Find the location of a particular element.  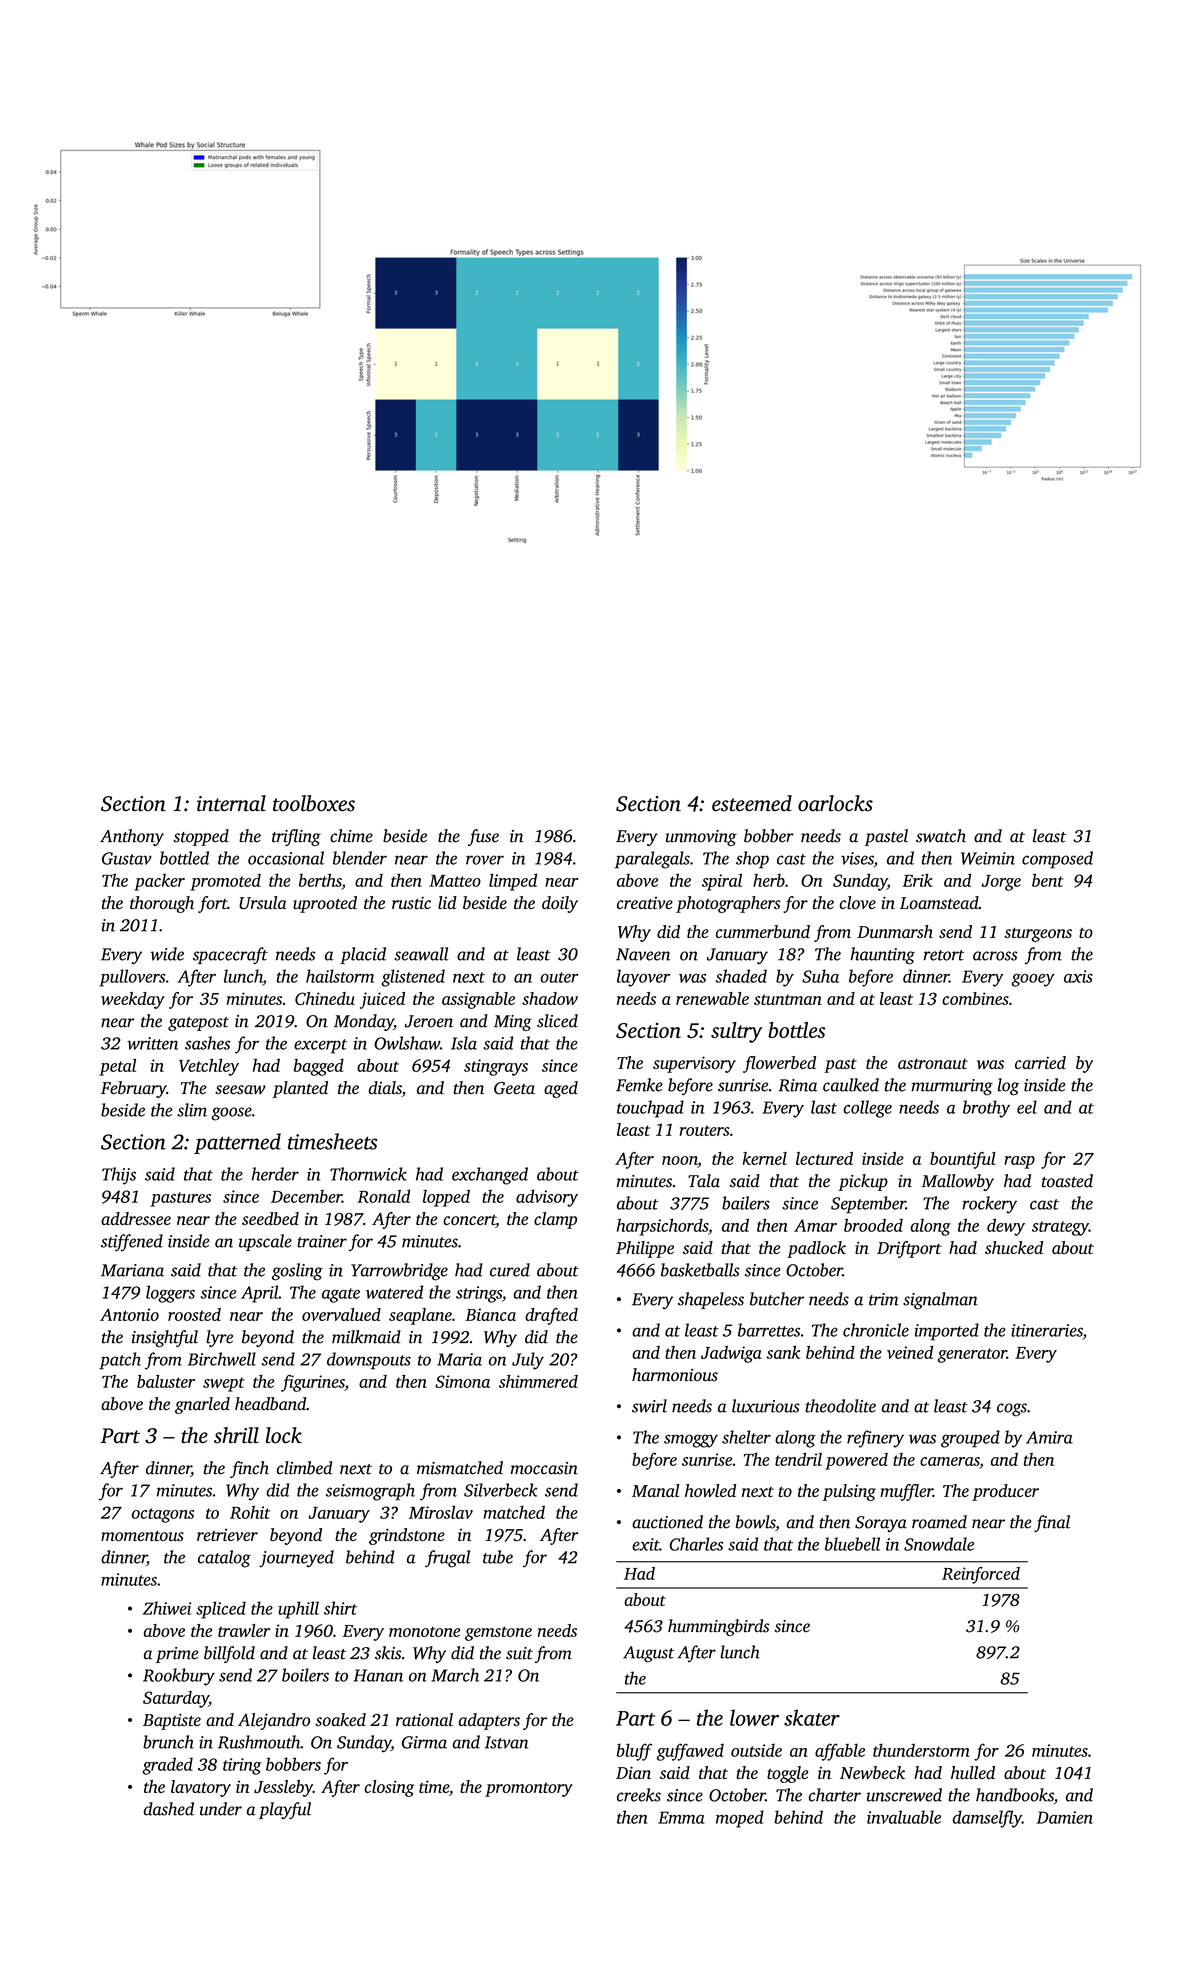

catalog is located at coordinates (224, 1559).
